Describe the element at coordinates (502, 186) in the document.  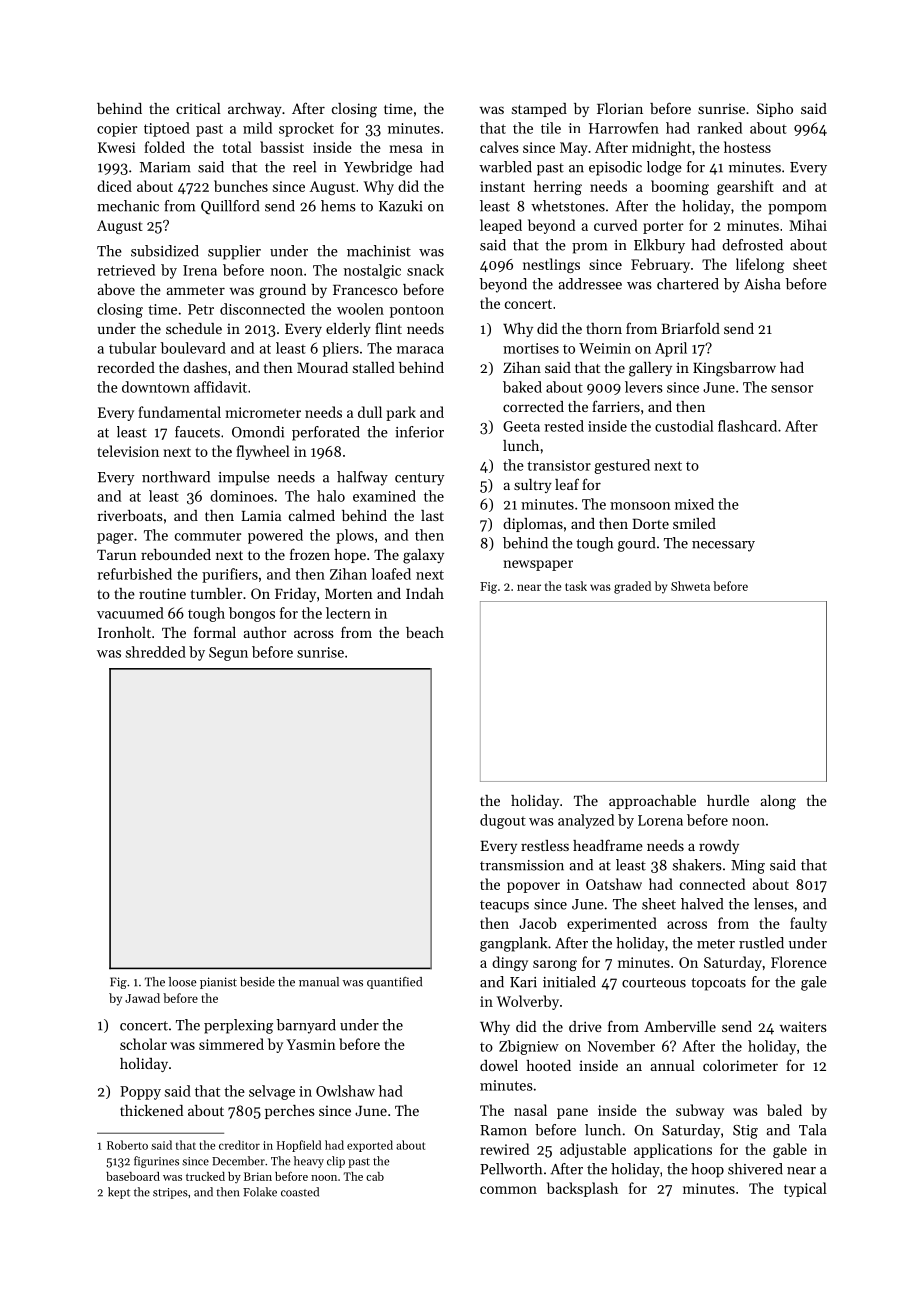
I see `instant` at that location.
